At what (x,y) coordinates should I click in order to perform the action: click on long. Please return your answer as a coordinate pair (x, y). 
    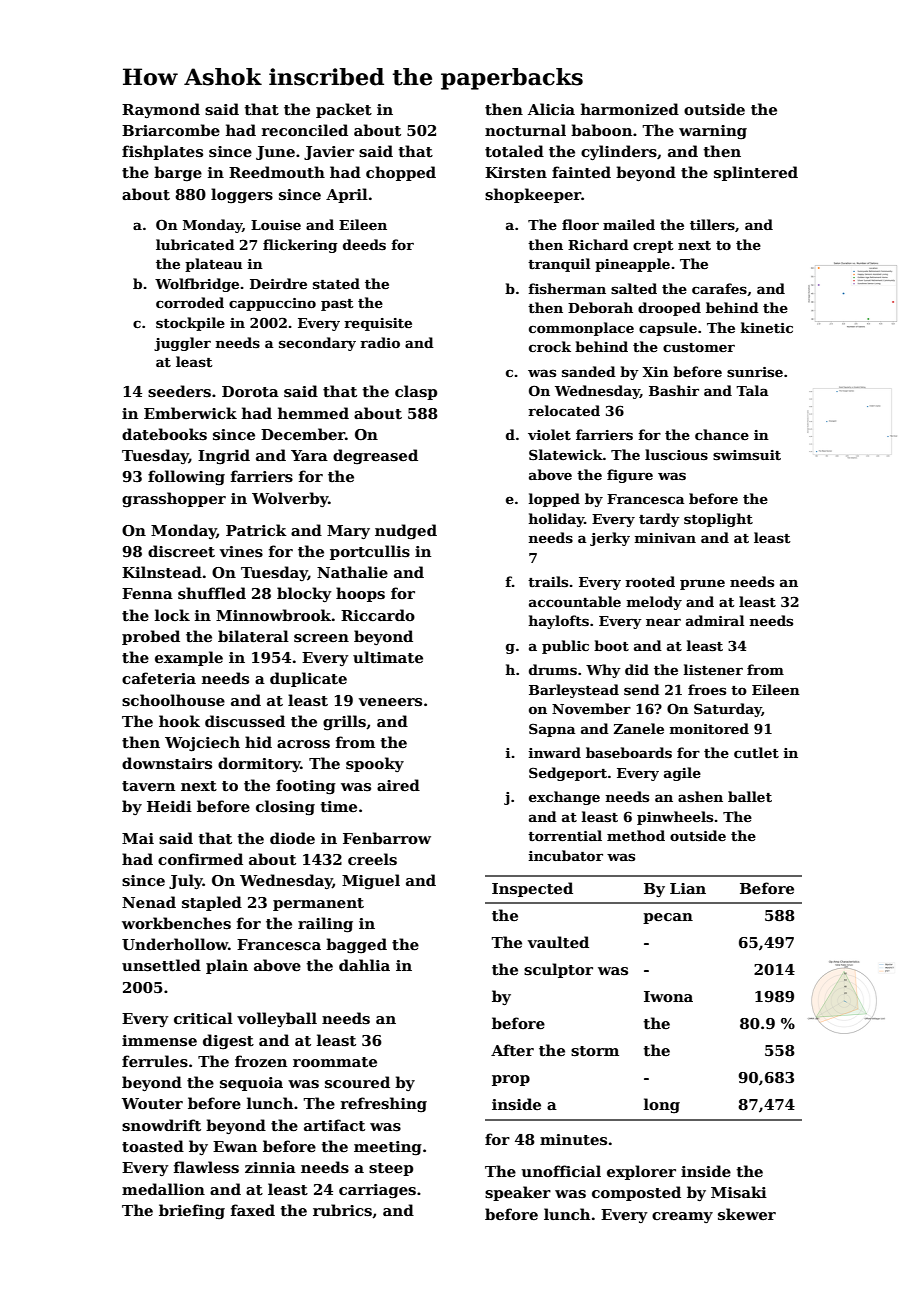
    Looking at the image, I should click on (662, 1106).
